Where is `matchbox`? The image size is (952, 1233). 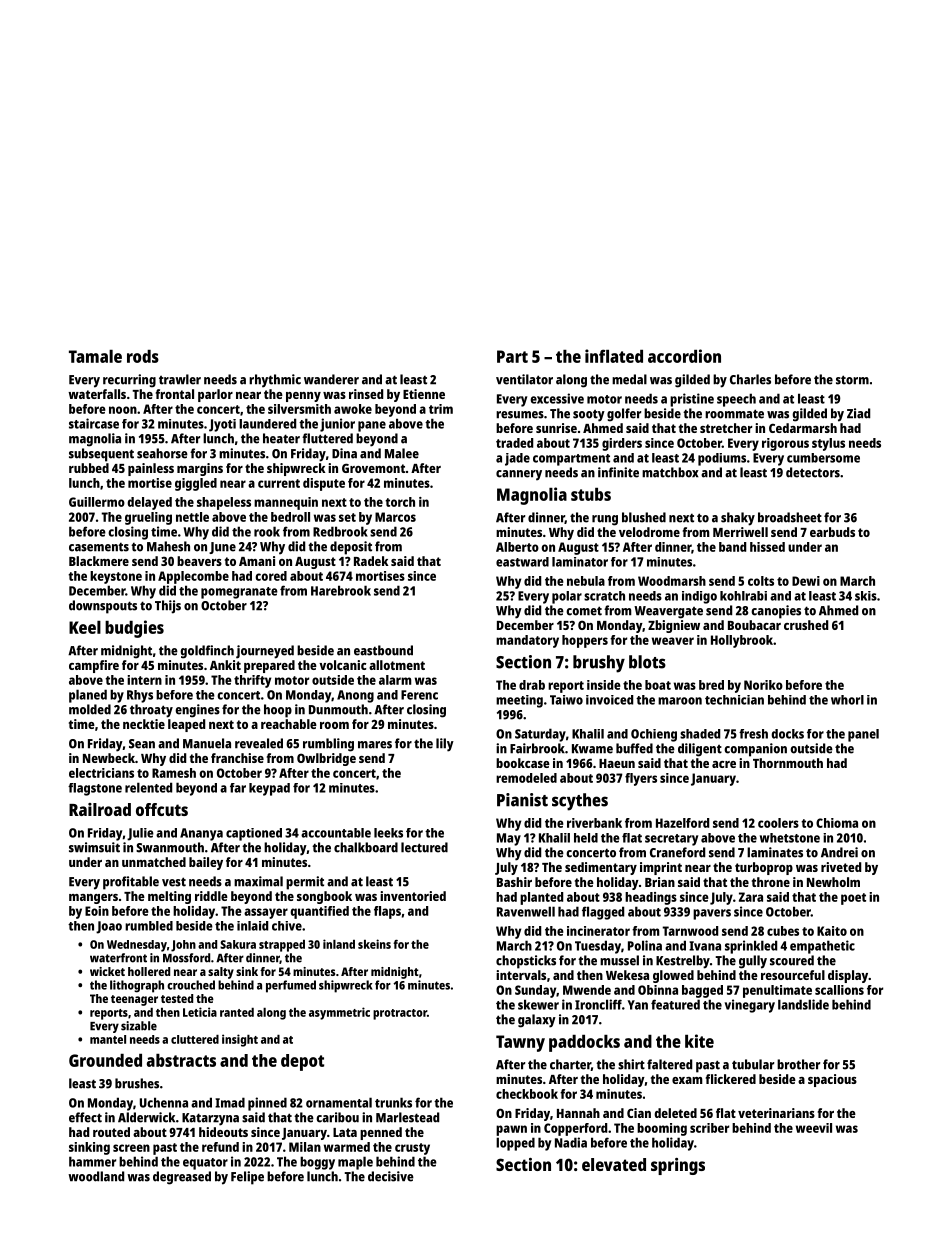 matchbox is located at coordinates (670, 472).
